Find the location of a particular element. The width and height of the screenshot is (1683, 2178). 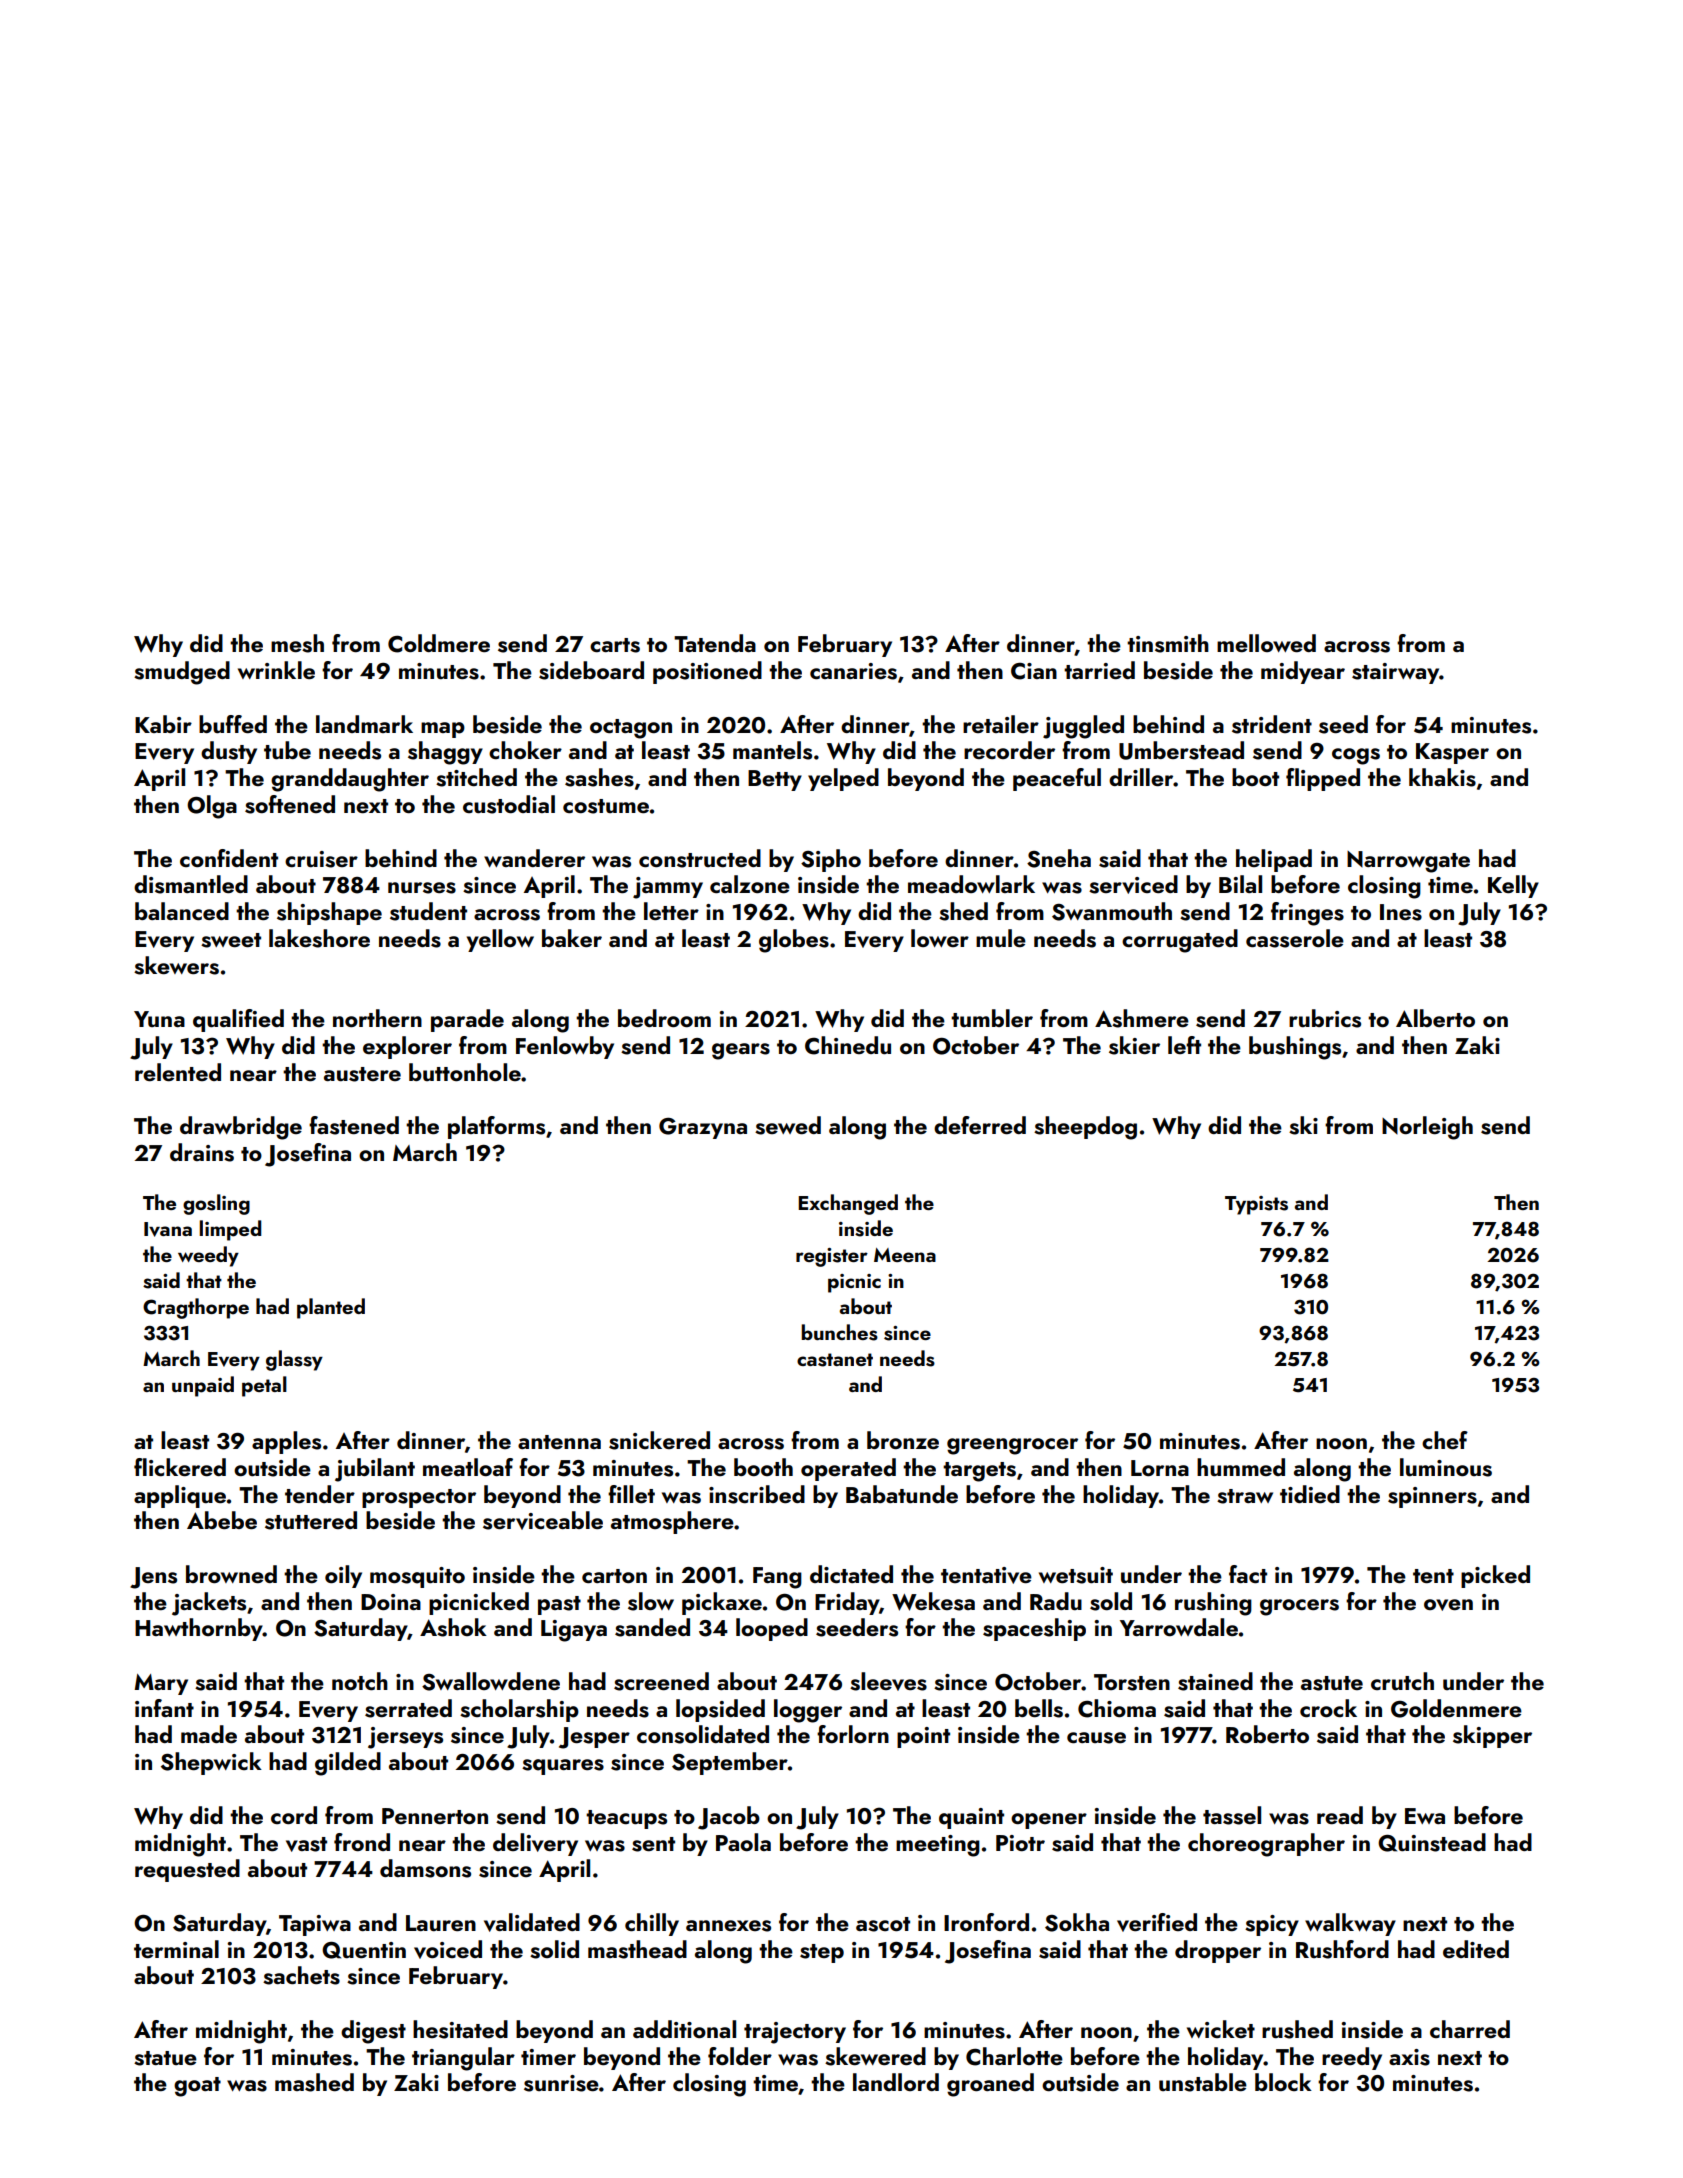

straw is located at coordinates (1245, 1496).
